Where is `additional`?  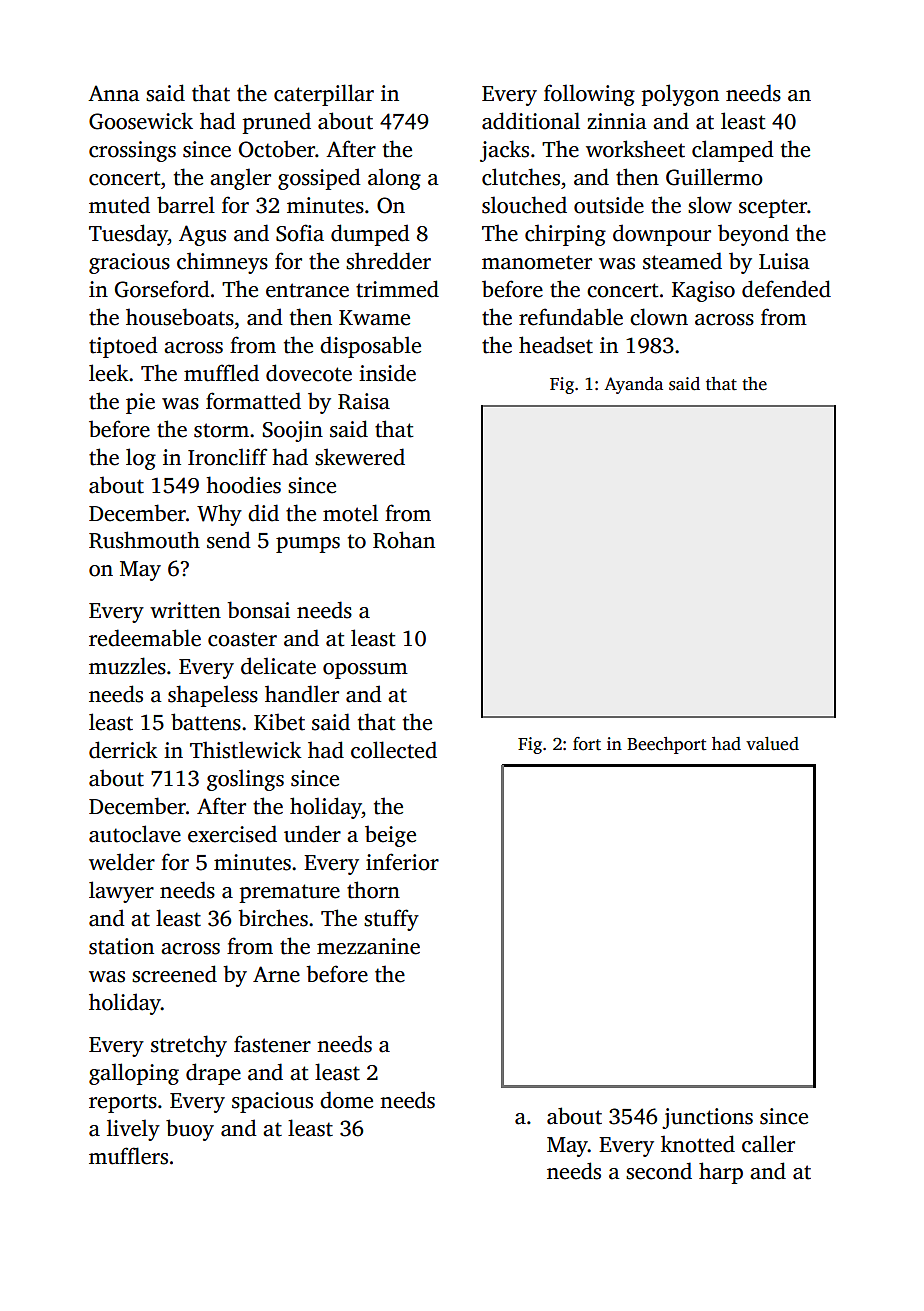 additional is located at coordinates (531, 121).
